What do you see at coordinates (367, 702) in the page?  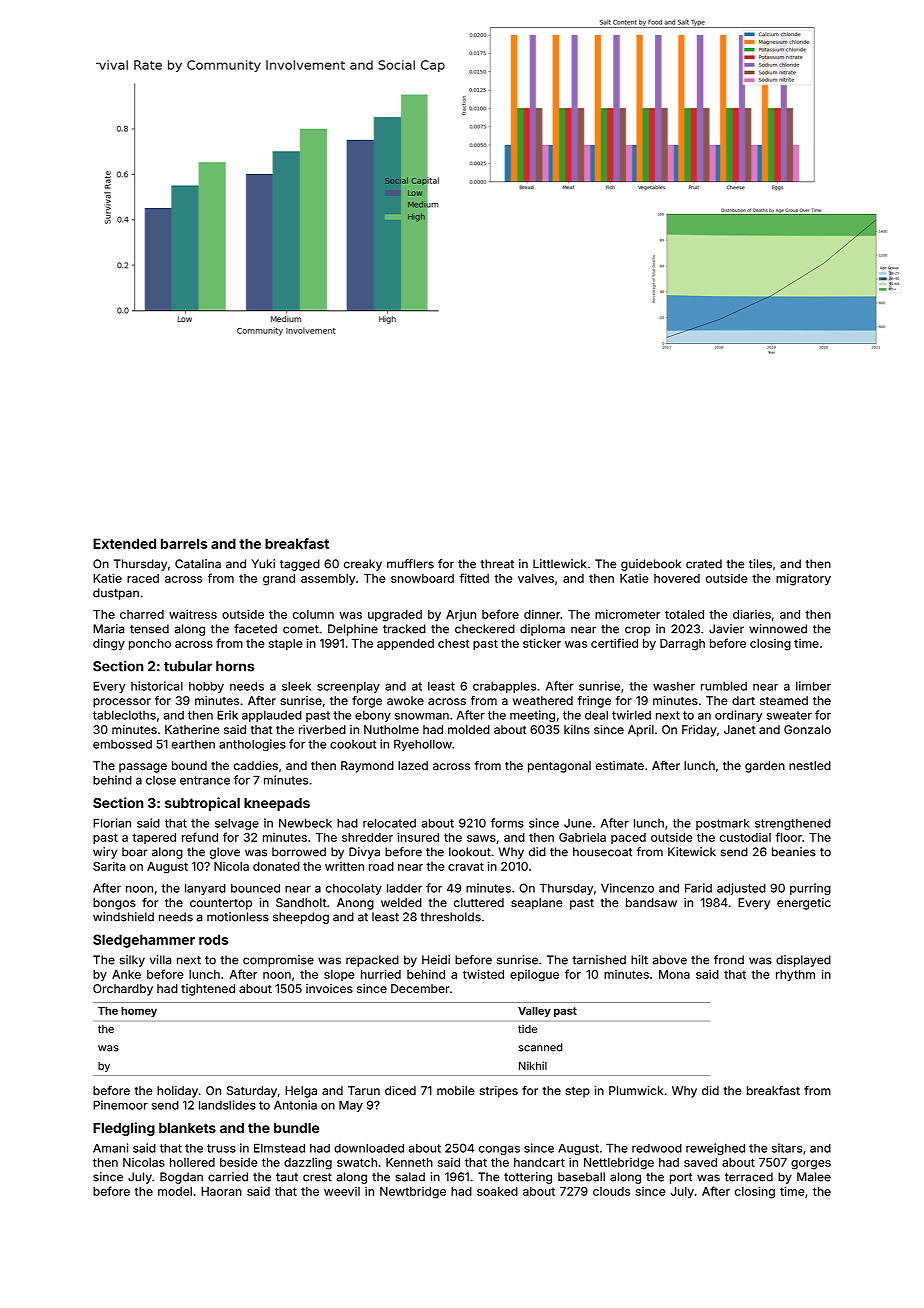 I see `forge` at bounding box center [367, 702].
